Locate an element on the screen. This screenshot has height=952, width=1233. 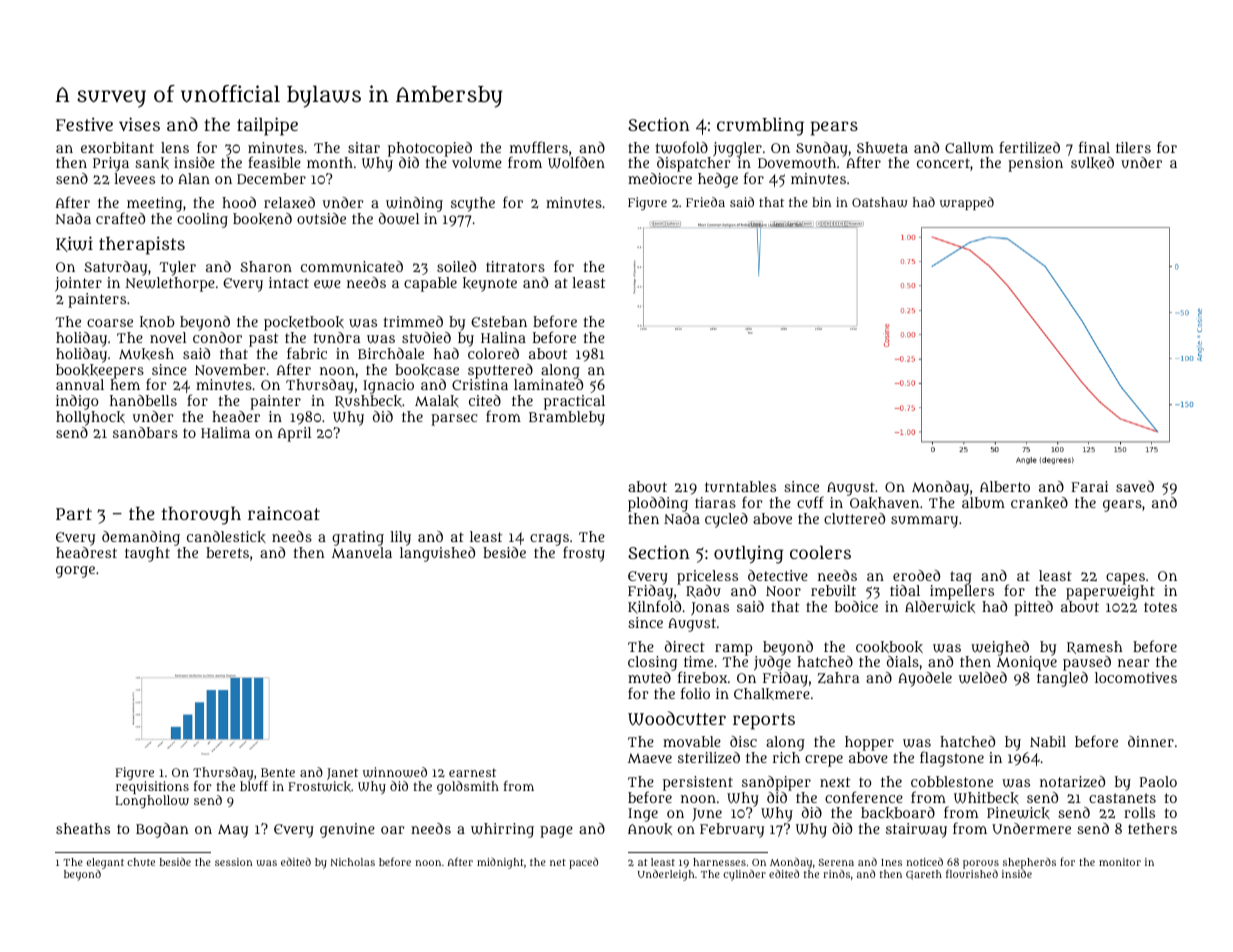
cylinder is located at coordinates (744, 875).
